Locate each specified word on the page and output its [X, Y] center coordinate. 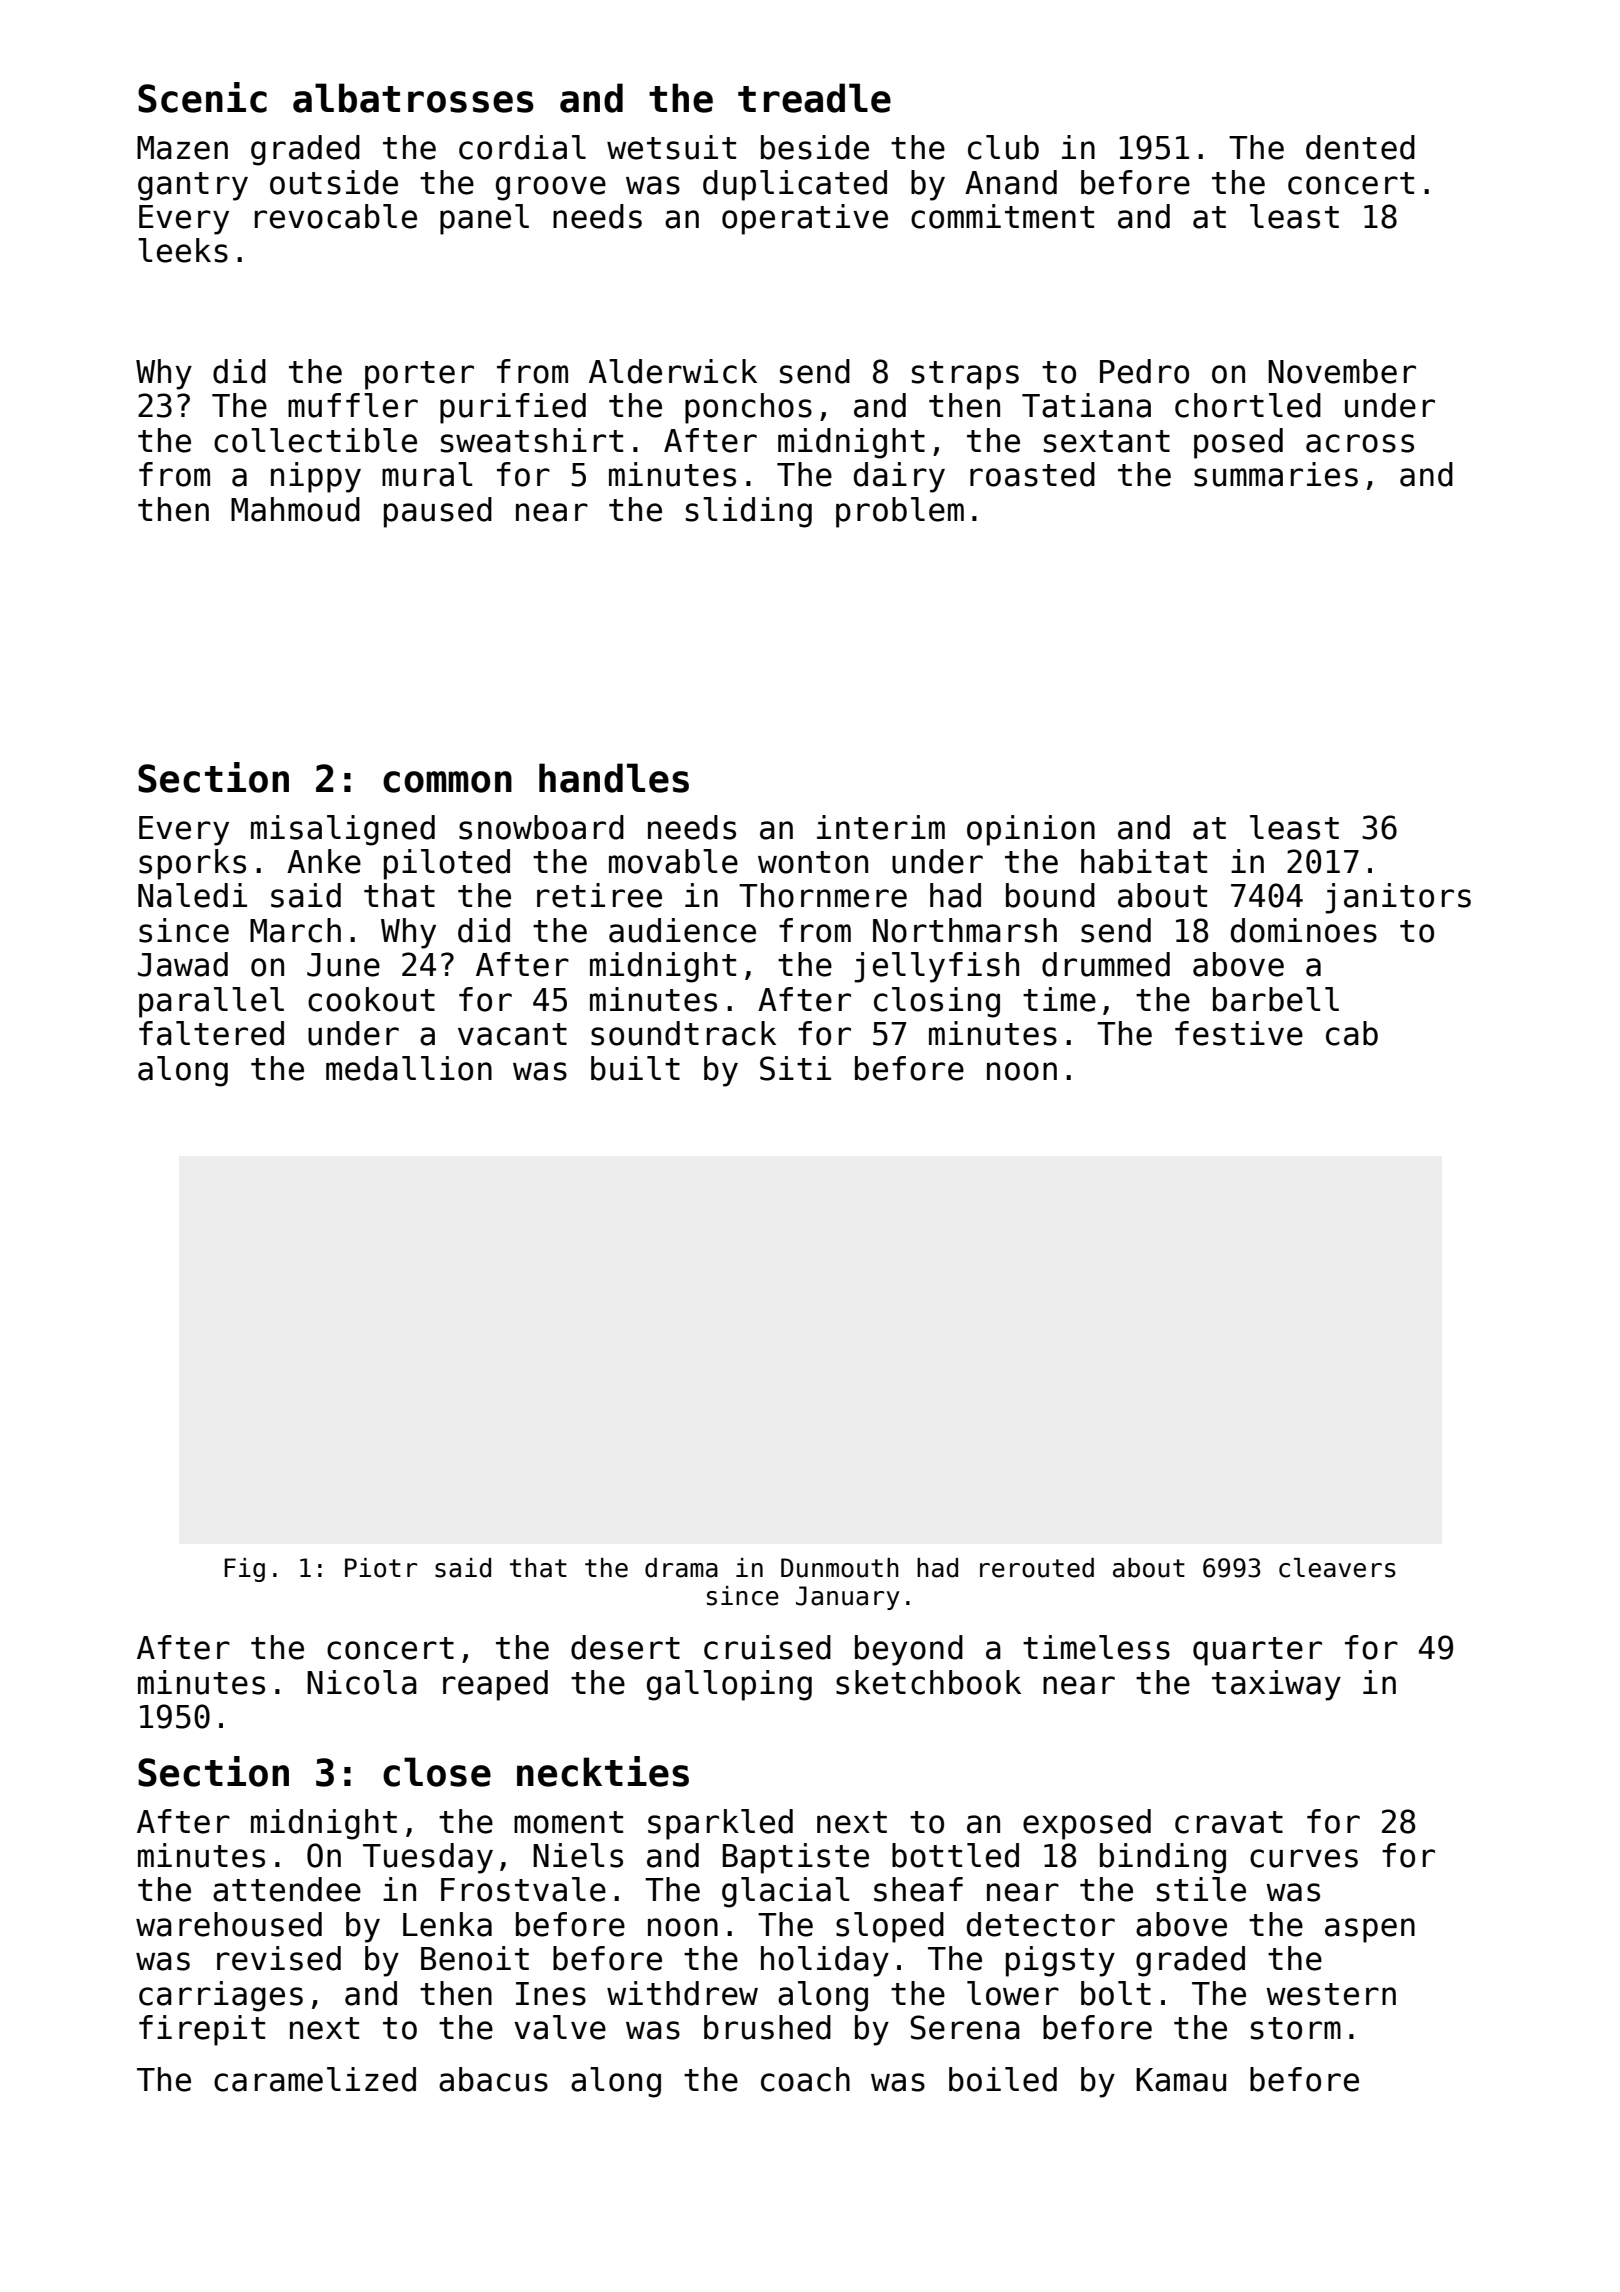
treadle [814, 98]
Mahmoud [295, 509]
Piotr [381, 1568]
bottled [955, 1855]
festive [1239, 1033]
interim [881, 827]
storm [1296, 2028]
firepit [202, 2030]
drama [681, 1568]
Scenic [202, 97]
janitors [1398, 898]
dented [1360, 147]
